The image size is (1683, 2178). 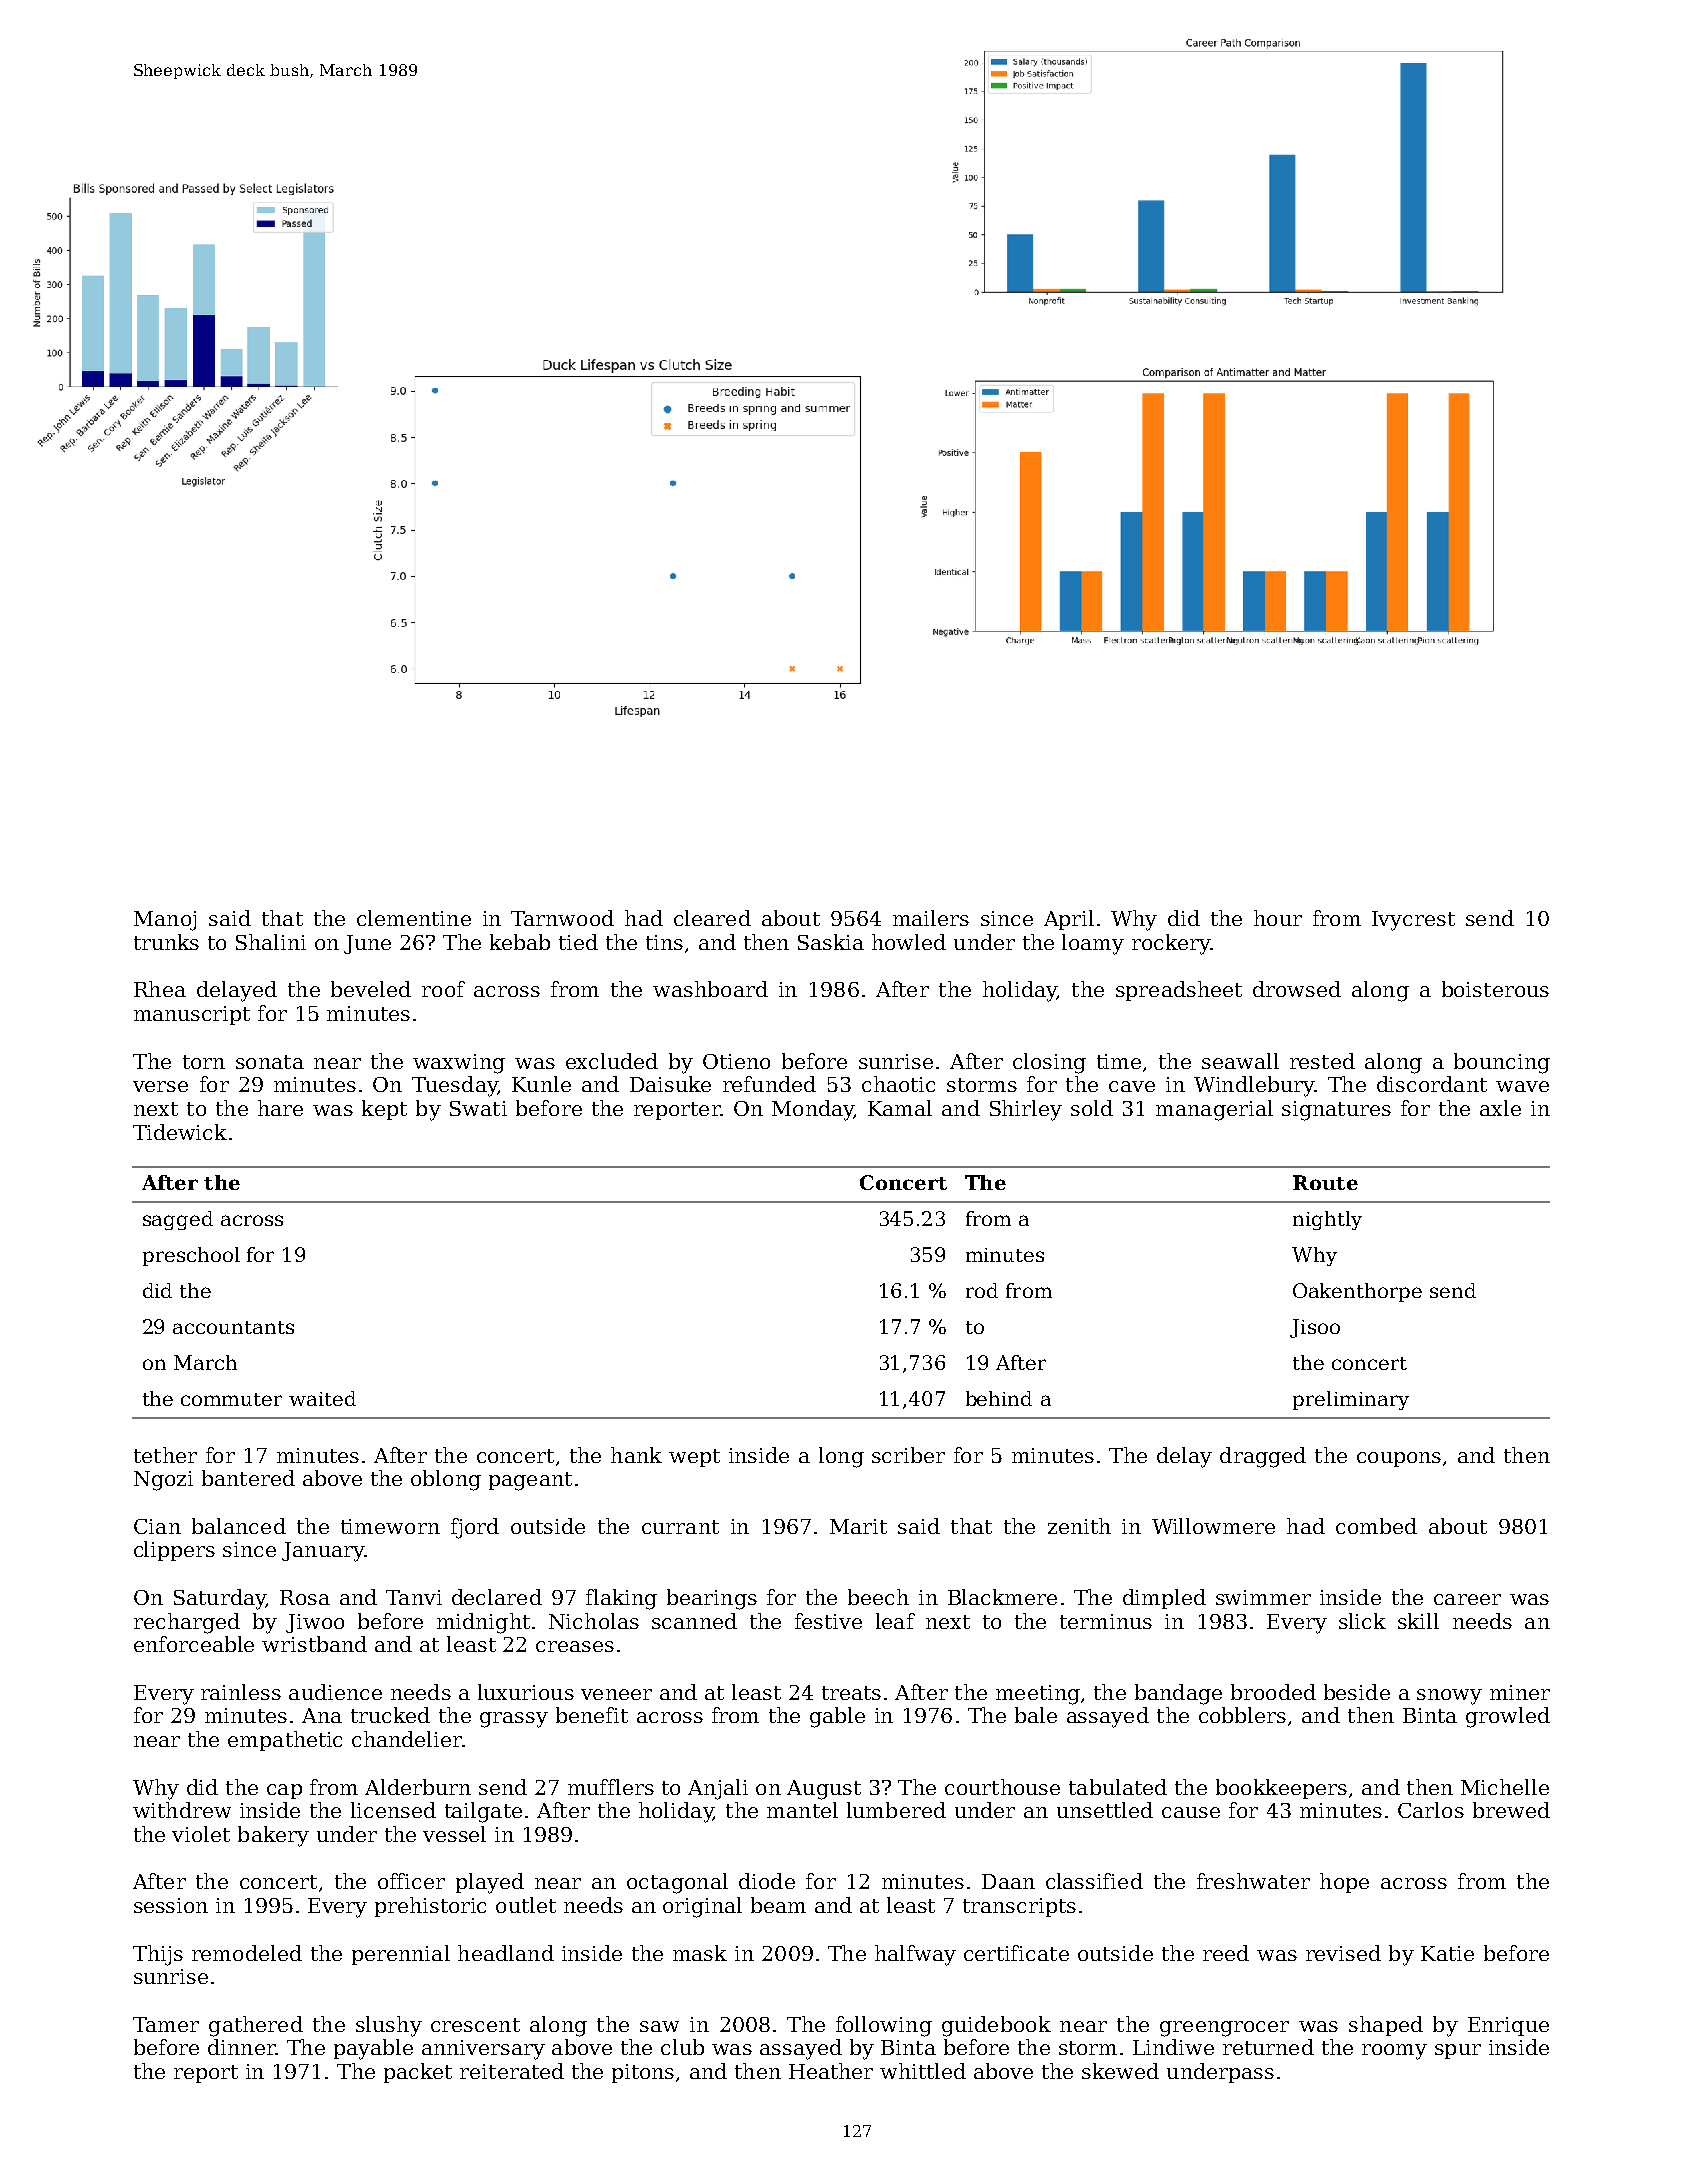 What do you see at coordinates (239, 1526) in the document?
I see `balanced` at bounding box center [239, 1526].
